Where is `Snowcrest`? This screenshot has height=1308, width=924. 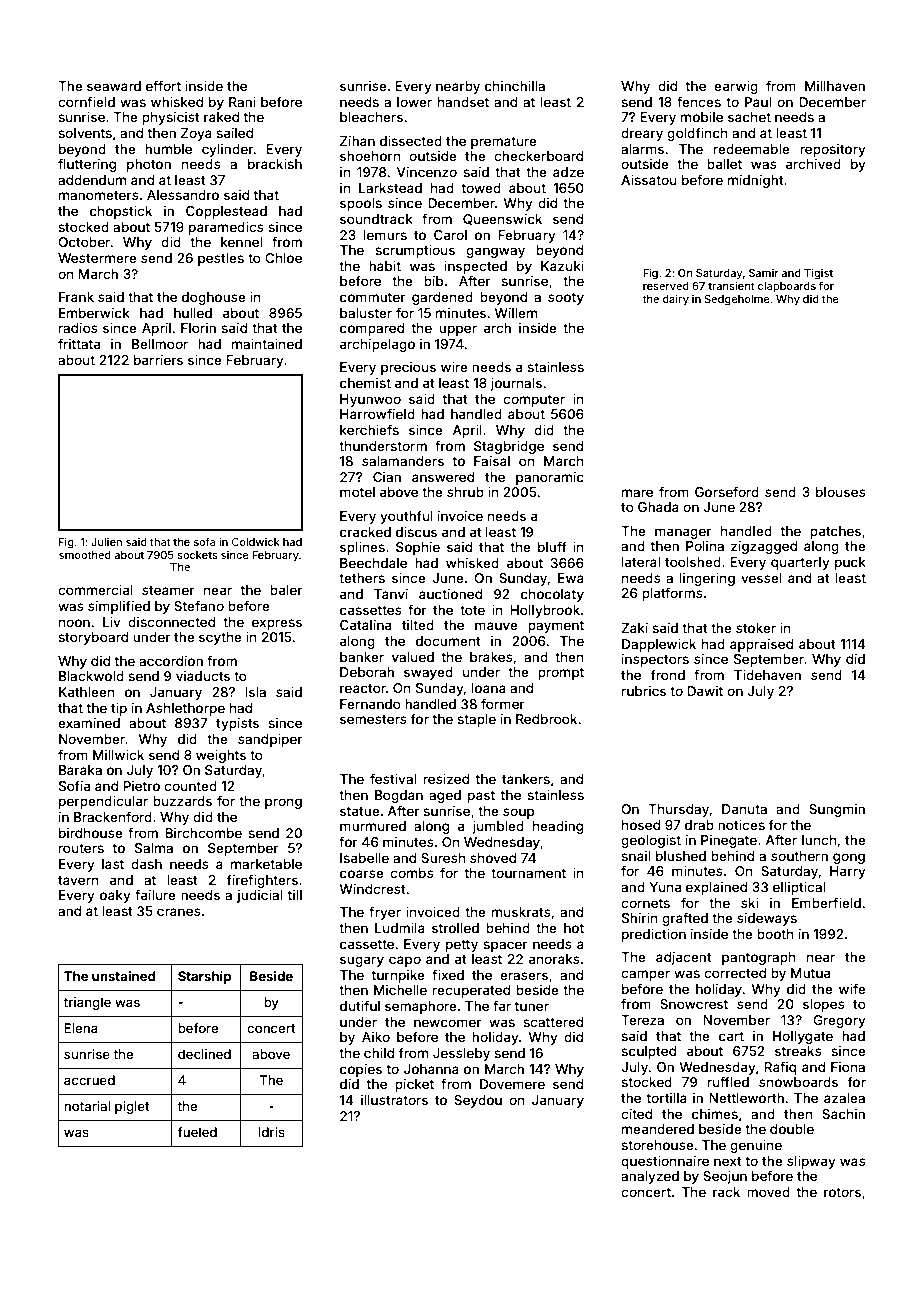 Snowcrest is located at coordinates (694, 1004).
